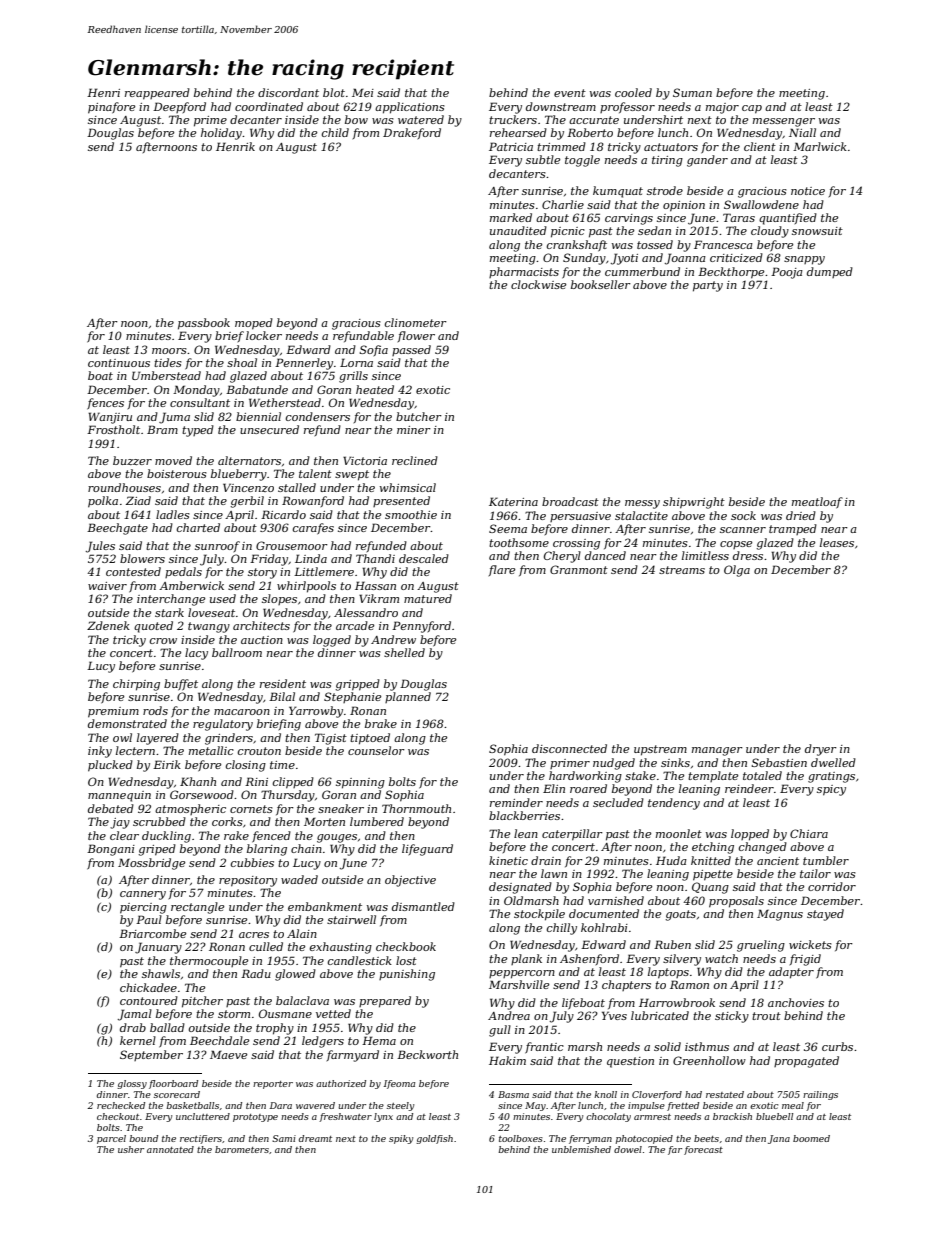 The image size is (952, 1233). I want to click on toolboxes, so click(521, 1138).
